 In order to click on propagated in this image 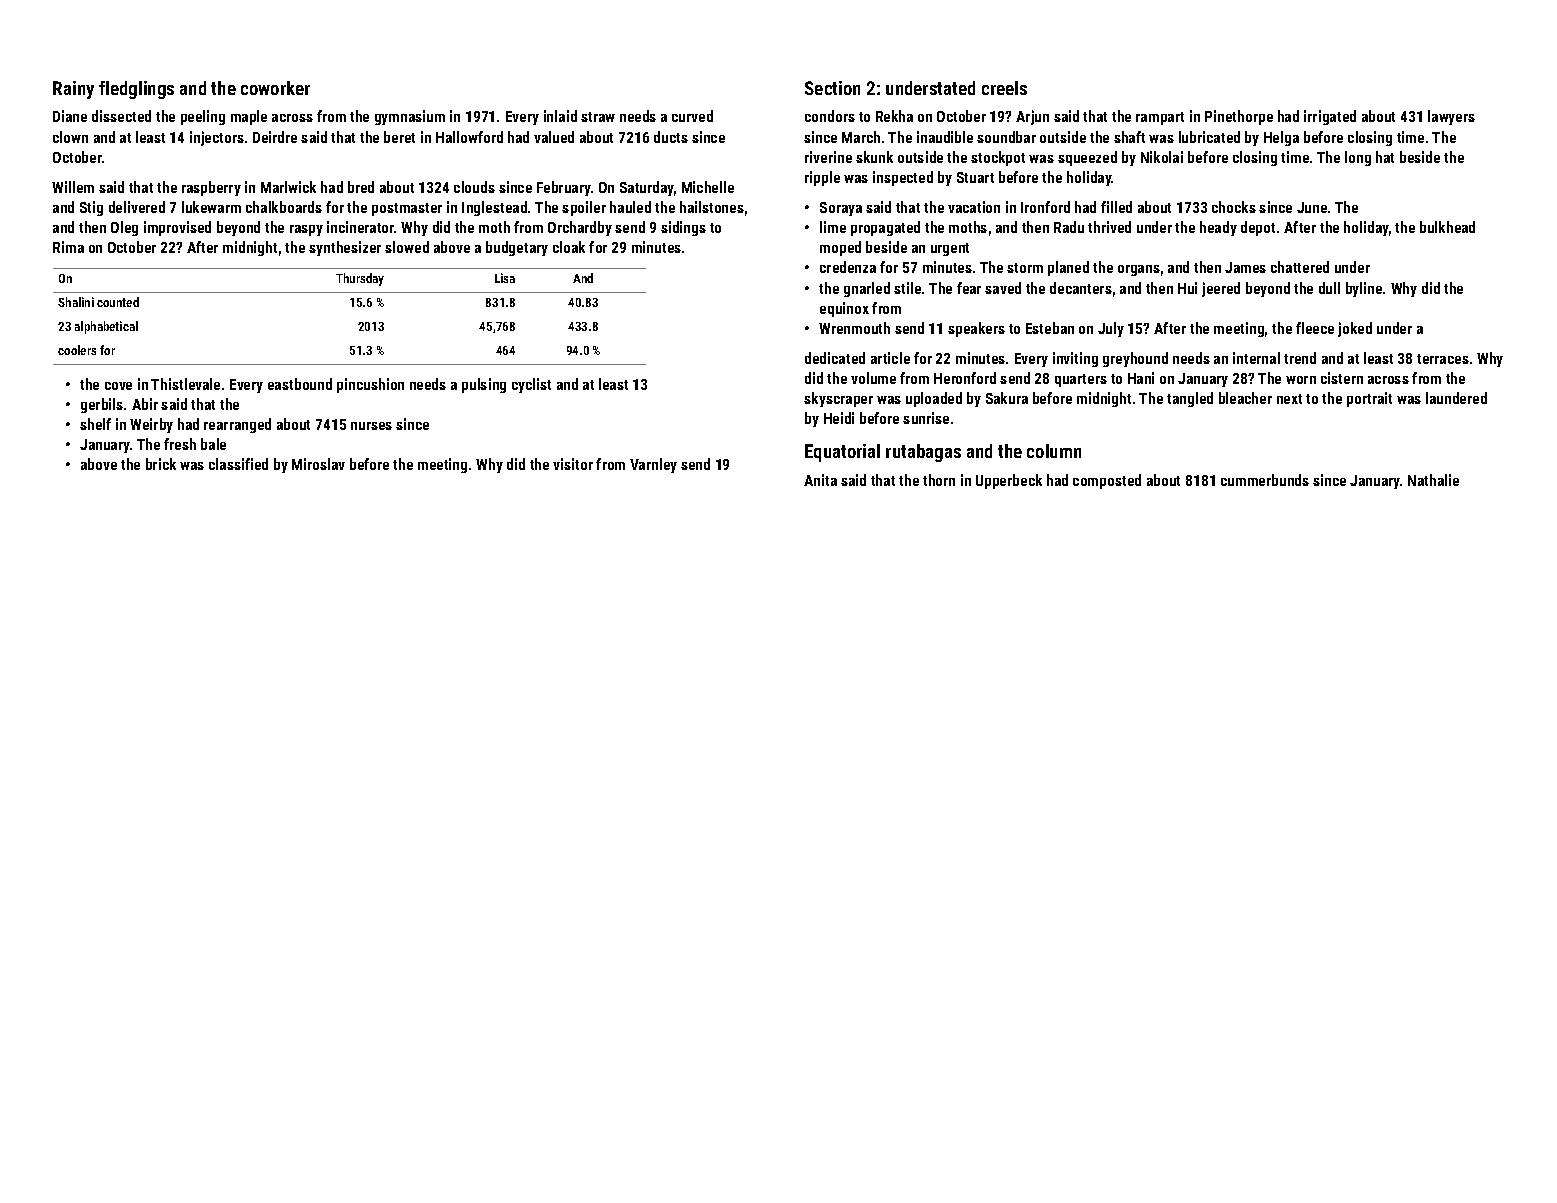, I will do `click(885, 228)`.
